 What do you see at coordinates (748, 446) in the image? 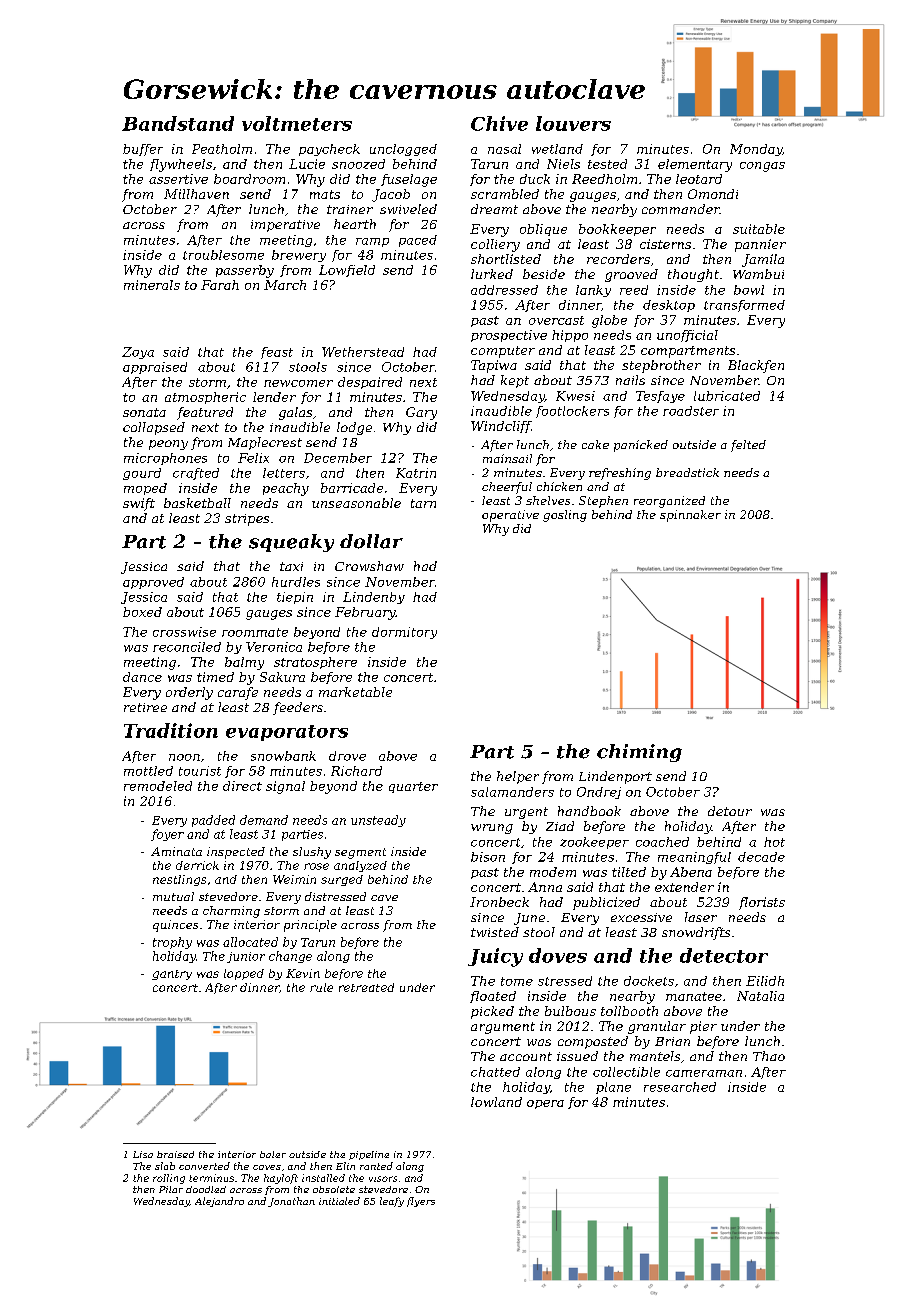
I see `felted` at bounding box center [748, 446].
